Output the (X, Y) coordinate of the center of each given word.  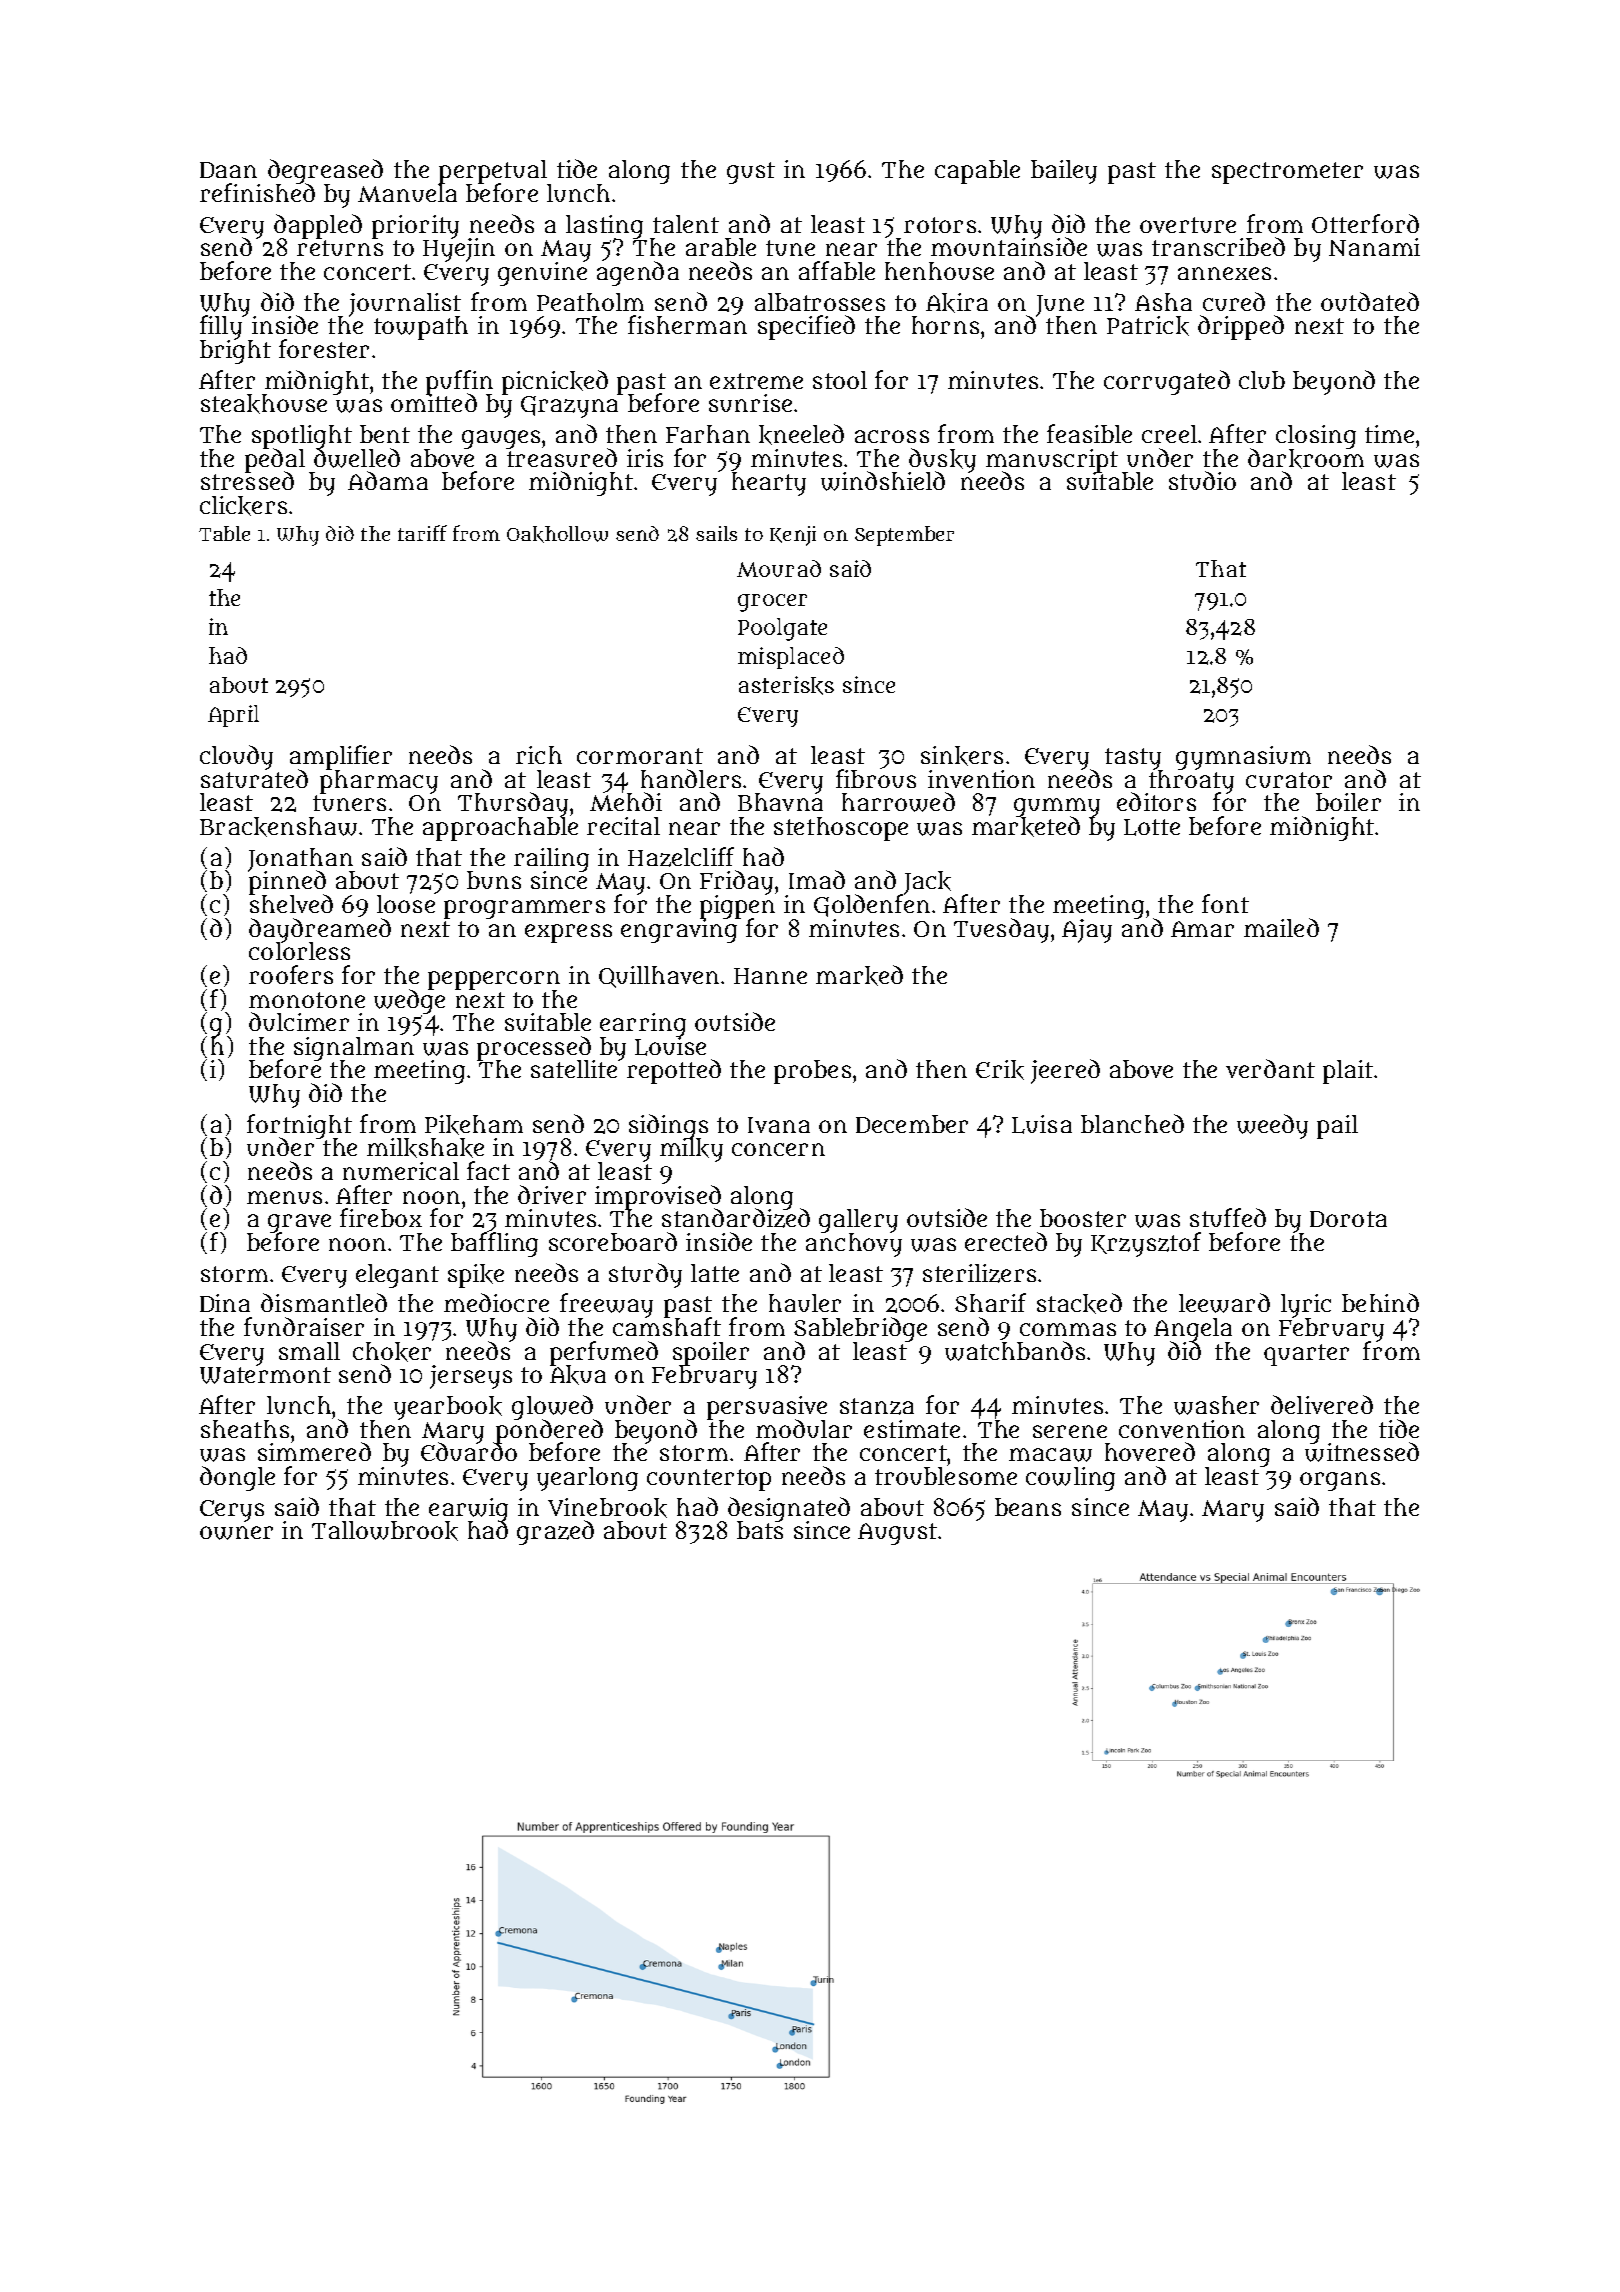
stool (840, 380)
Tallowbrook (385, 1531)
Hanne (770, 976)
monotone (307, 1000)
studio (1202, 480)
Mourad (779, 568)
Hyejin (459, 250)
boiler (1348, 802)
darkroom (1306, 459)
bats (760, 1530)
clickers (243, 506)
